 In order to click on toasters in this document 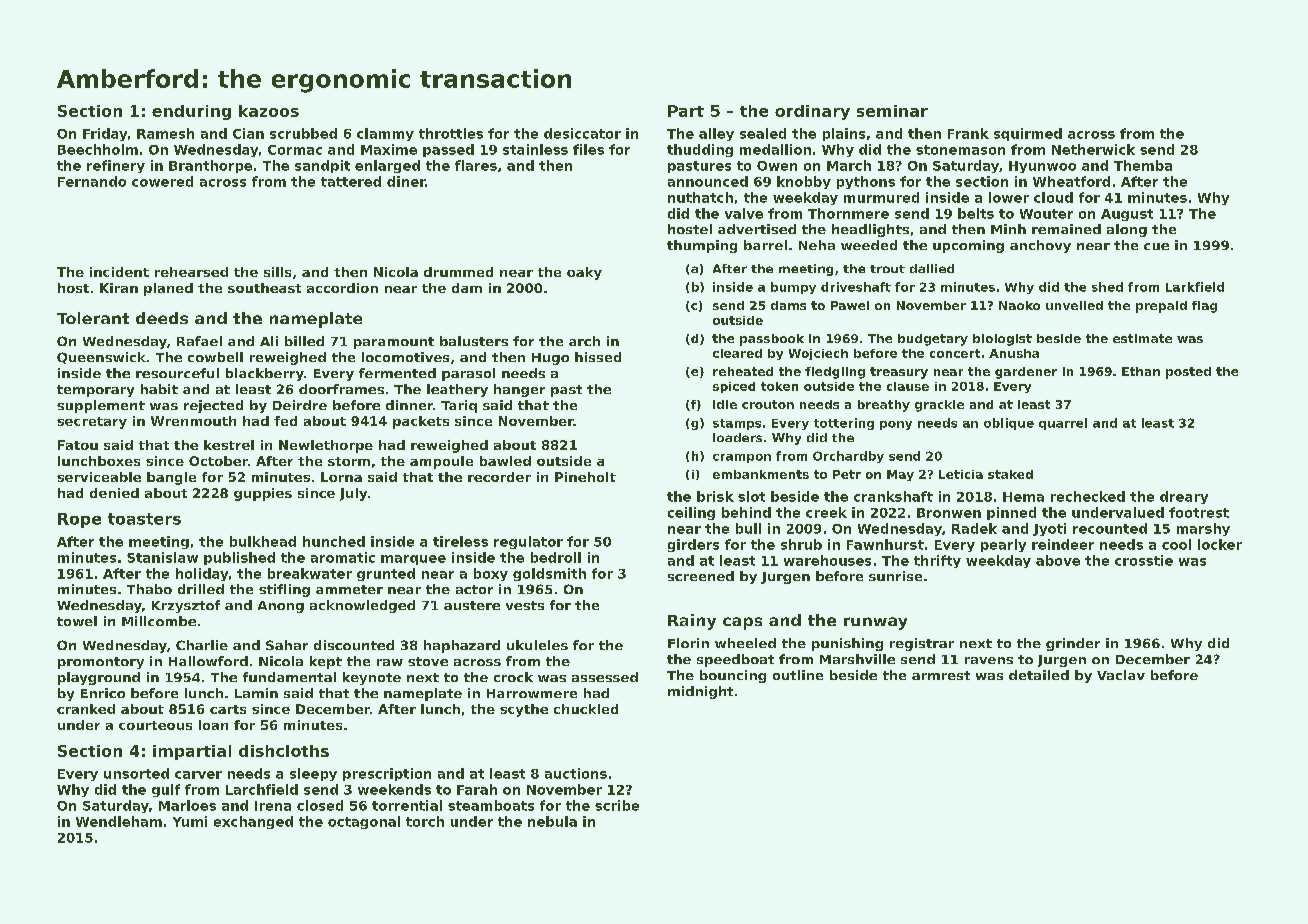, I will do `click(144, 519)`.
